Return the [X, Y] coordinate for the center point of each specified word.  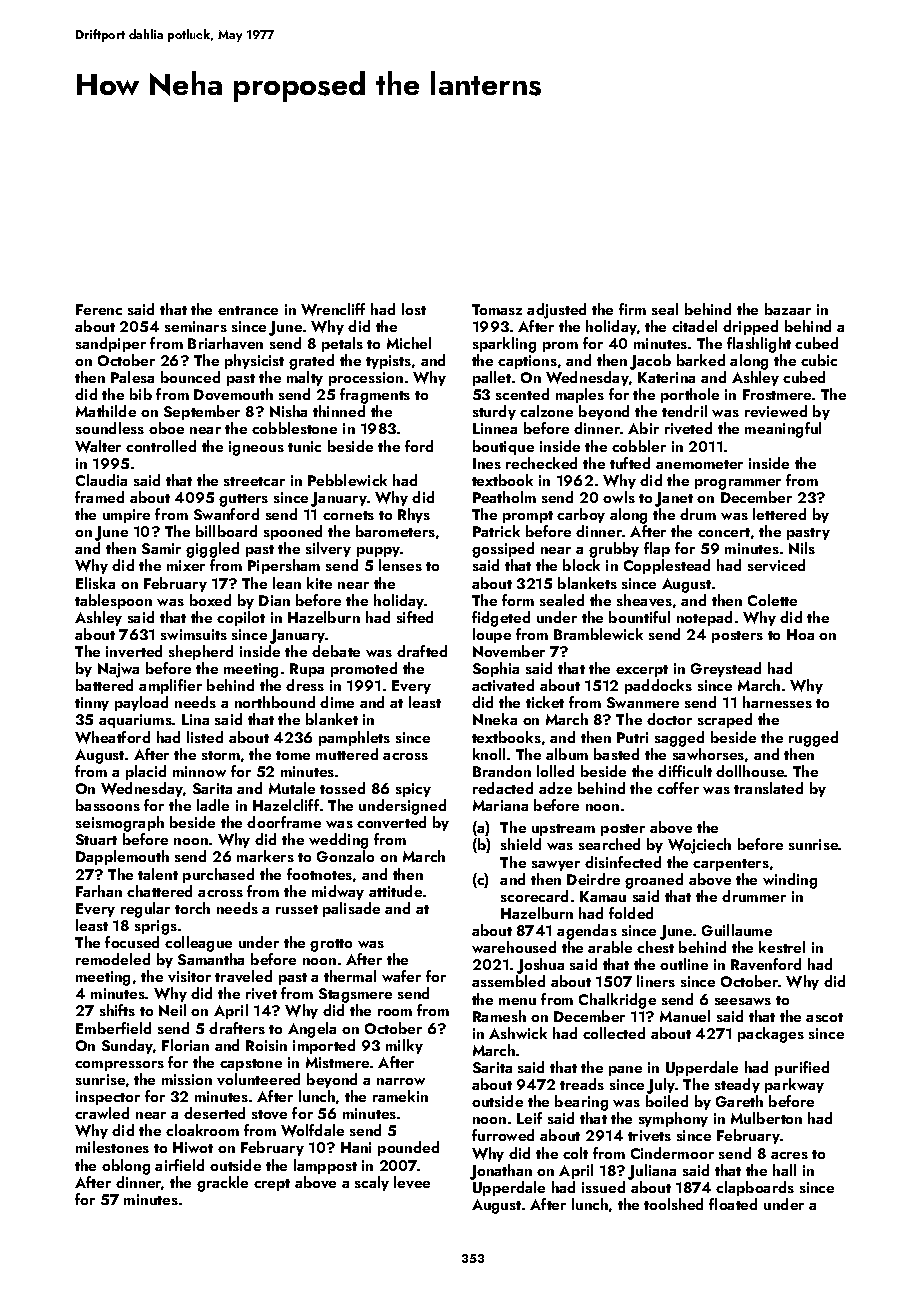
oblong [126, 1167]
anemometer [699, 464]
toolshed [673, 1204]
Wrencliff [333, 309]
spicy [413, 790]
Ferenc [99, 309]
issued [603, 1187]
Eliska [95, 583]
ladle [213, 805]
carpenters [731, 865]
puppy [379, 552]
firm [632, 309]
